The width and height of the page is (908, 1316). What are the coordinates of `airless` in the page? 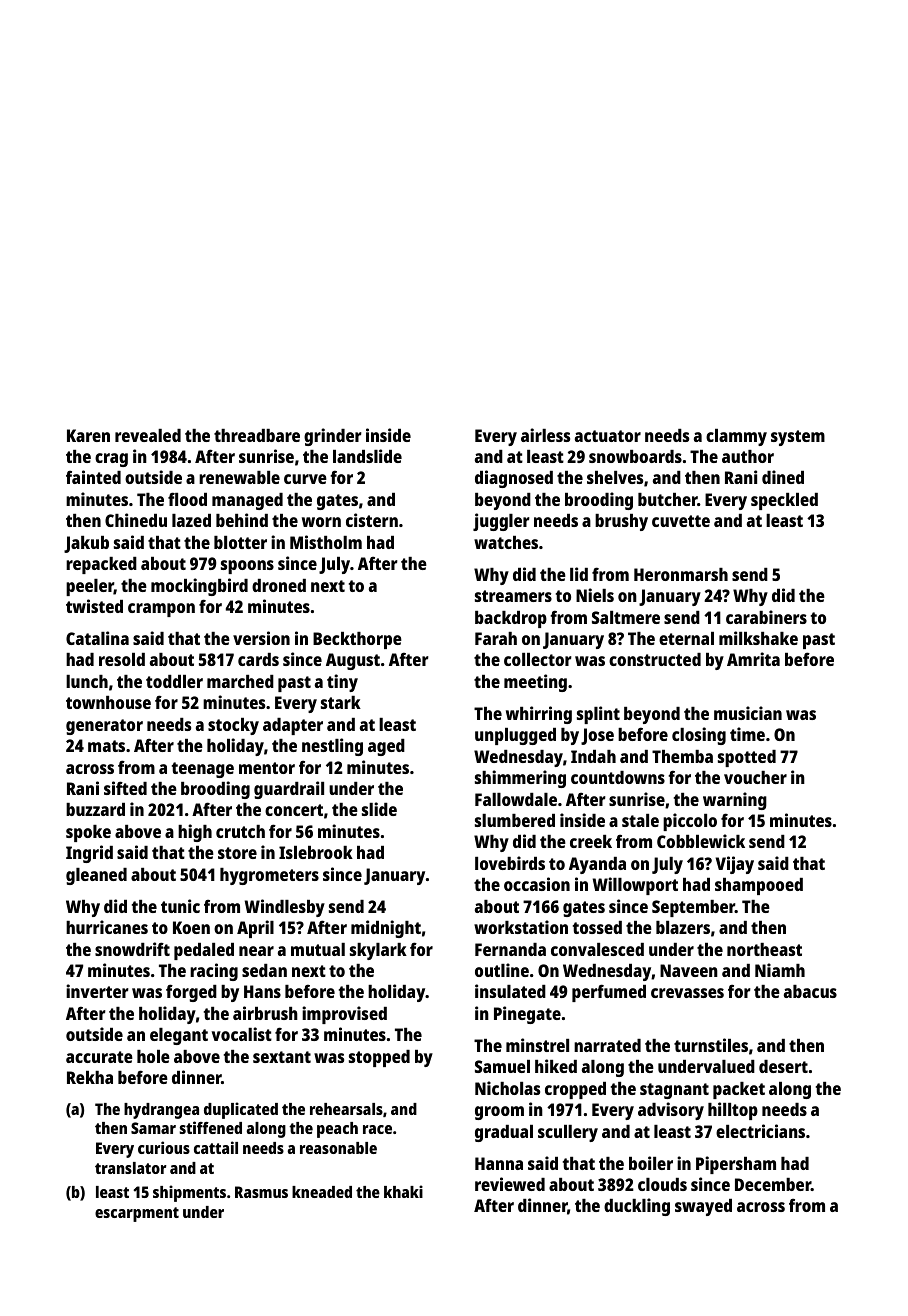 It's located at (545, 435).
